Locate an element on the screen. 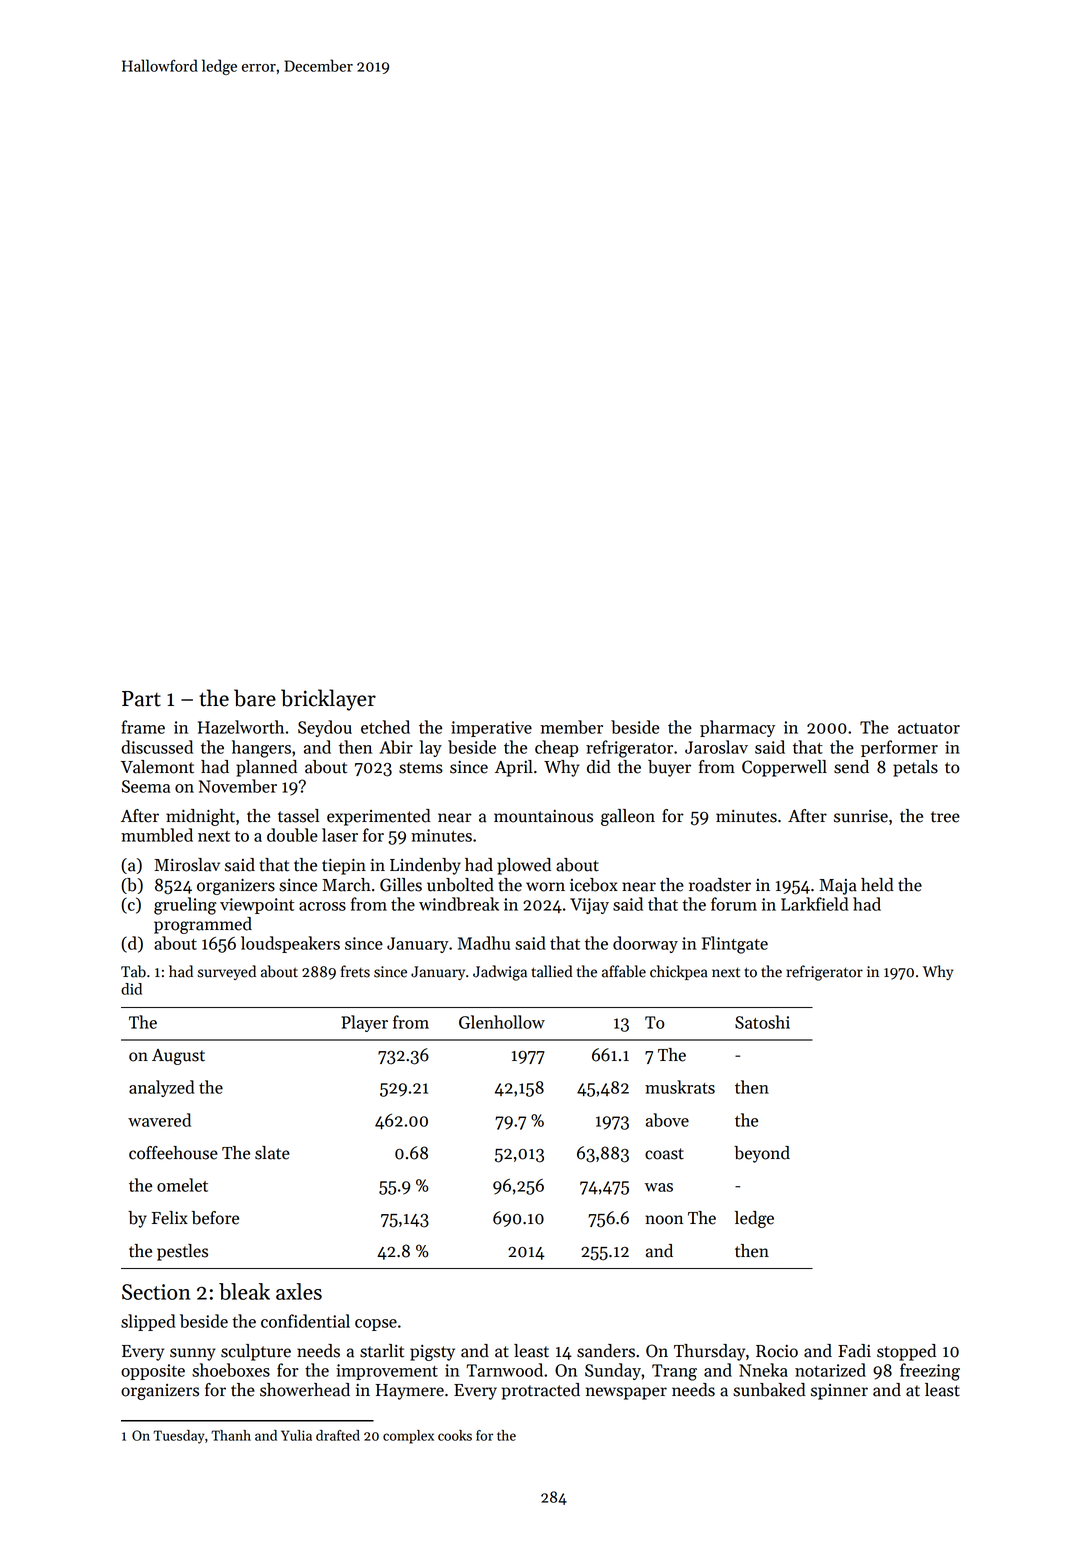 The height and width of the screenshot is (1565, 1081). Fadi is located at coordinates (854, 1351).
